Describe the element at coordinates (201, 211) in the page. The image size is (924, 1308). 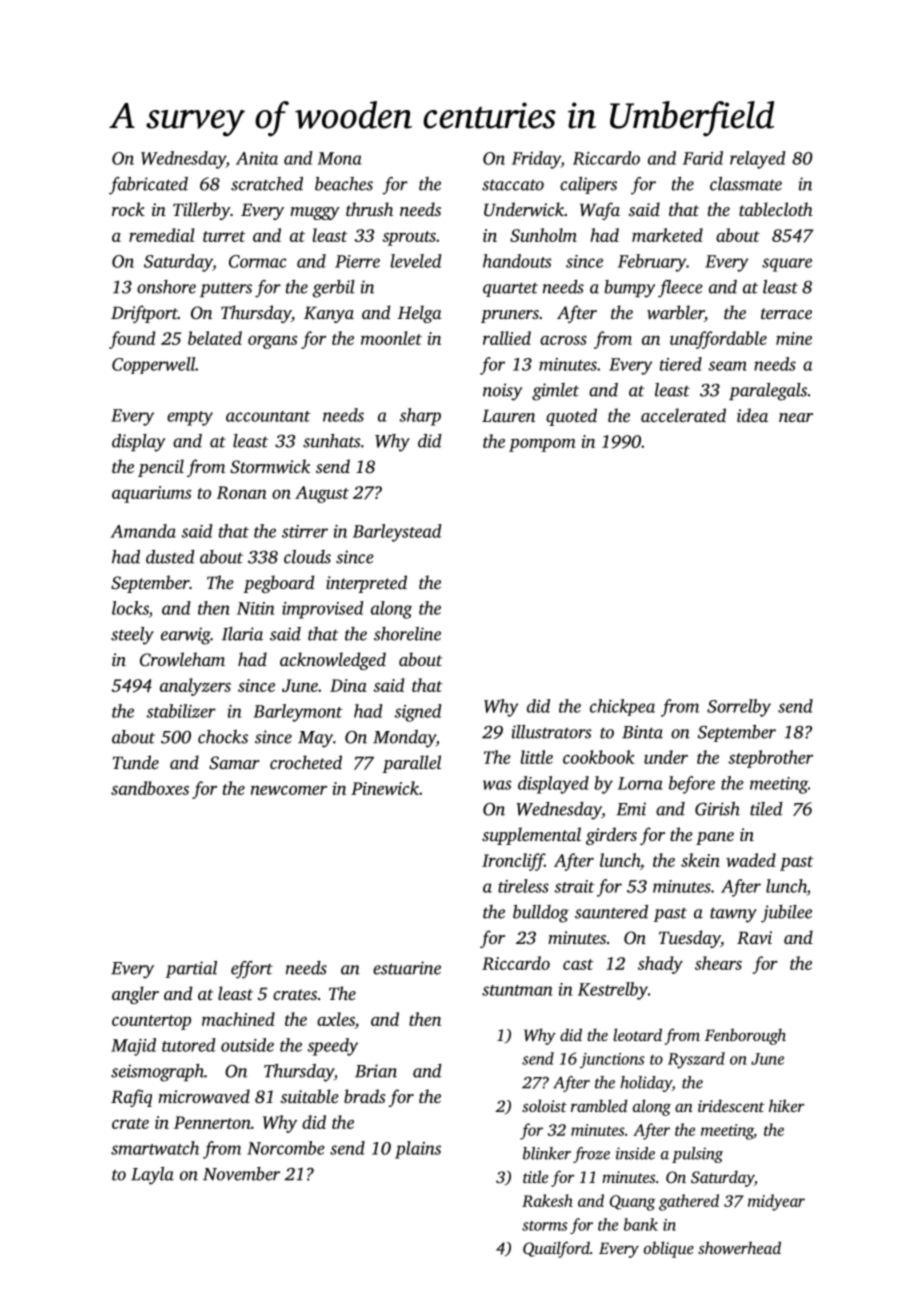
I see `Tillerby` at that location.
